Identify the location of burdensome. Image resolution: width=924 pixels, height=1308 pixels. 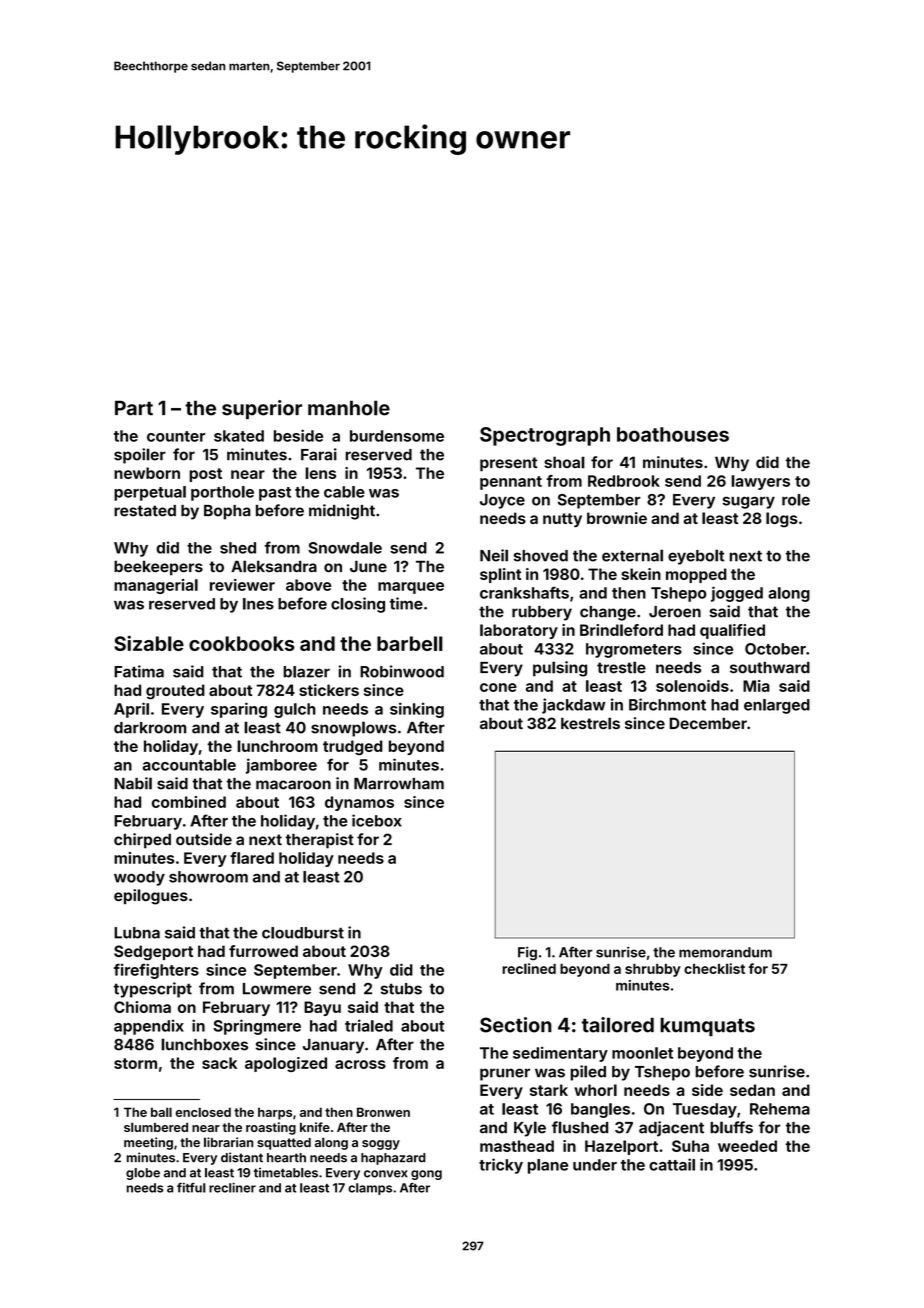
(397, 436).
